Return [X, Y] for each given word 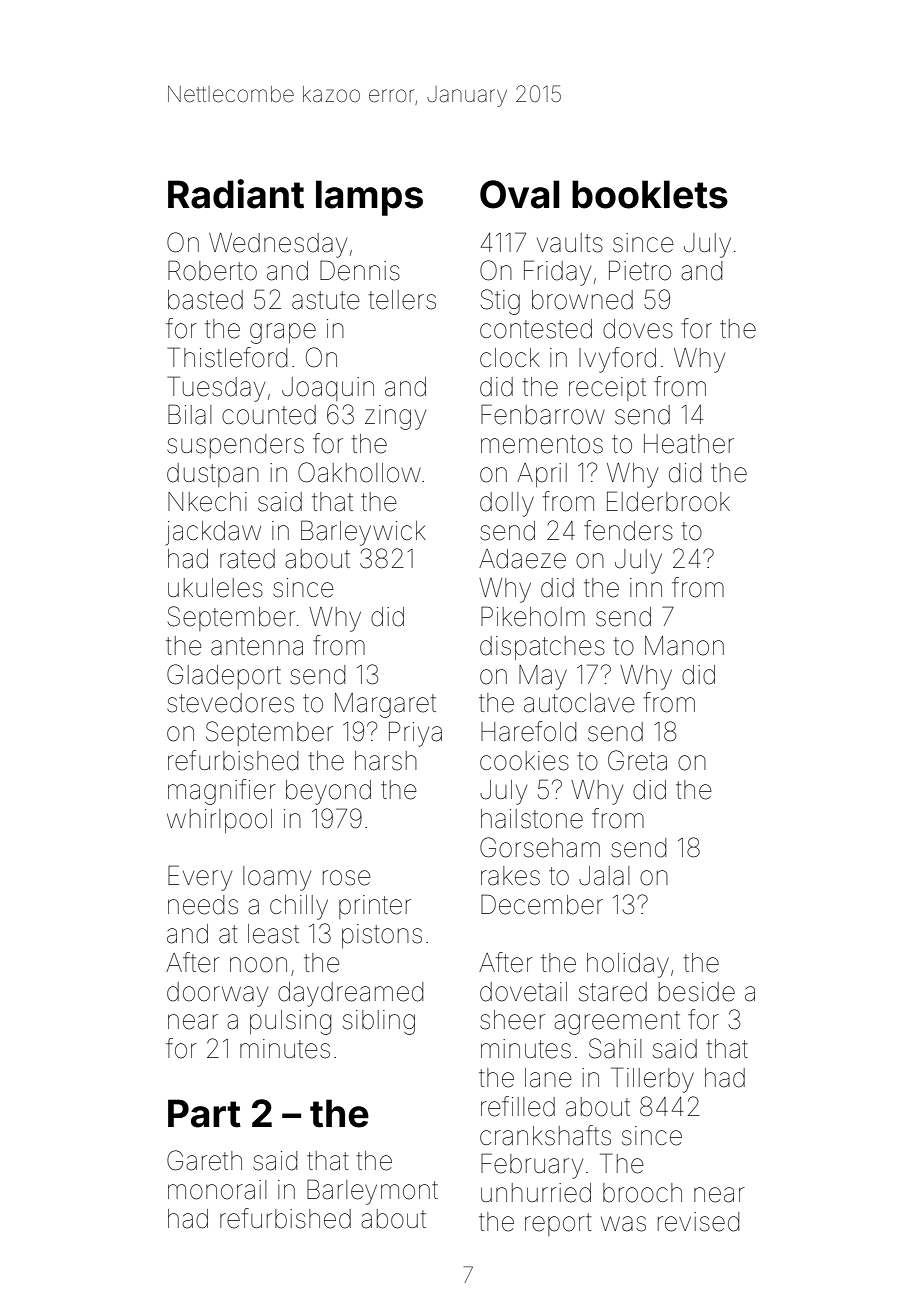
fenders [628, 530]
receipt [607, 389]
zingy [395, 417]
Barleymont [372, 1192]
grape [283, 333]
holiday [628, 965]
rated [247, 559]
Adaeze [522, 559]
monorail [217, 1190]
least [273, 934]
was [623, 1224]
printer [375, 907]
